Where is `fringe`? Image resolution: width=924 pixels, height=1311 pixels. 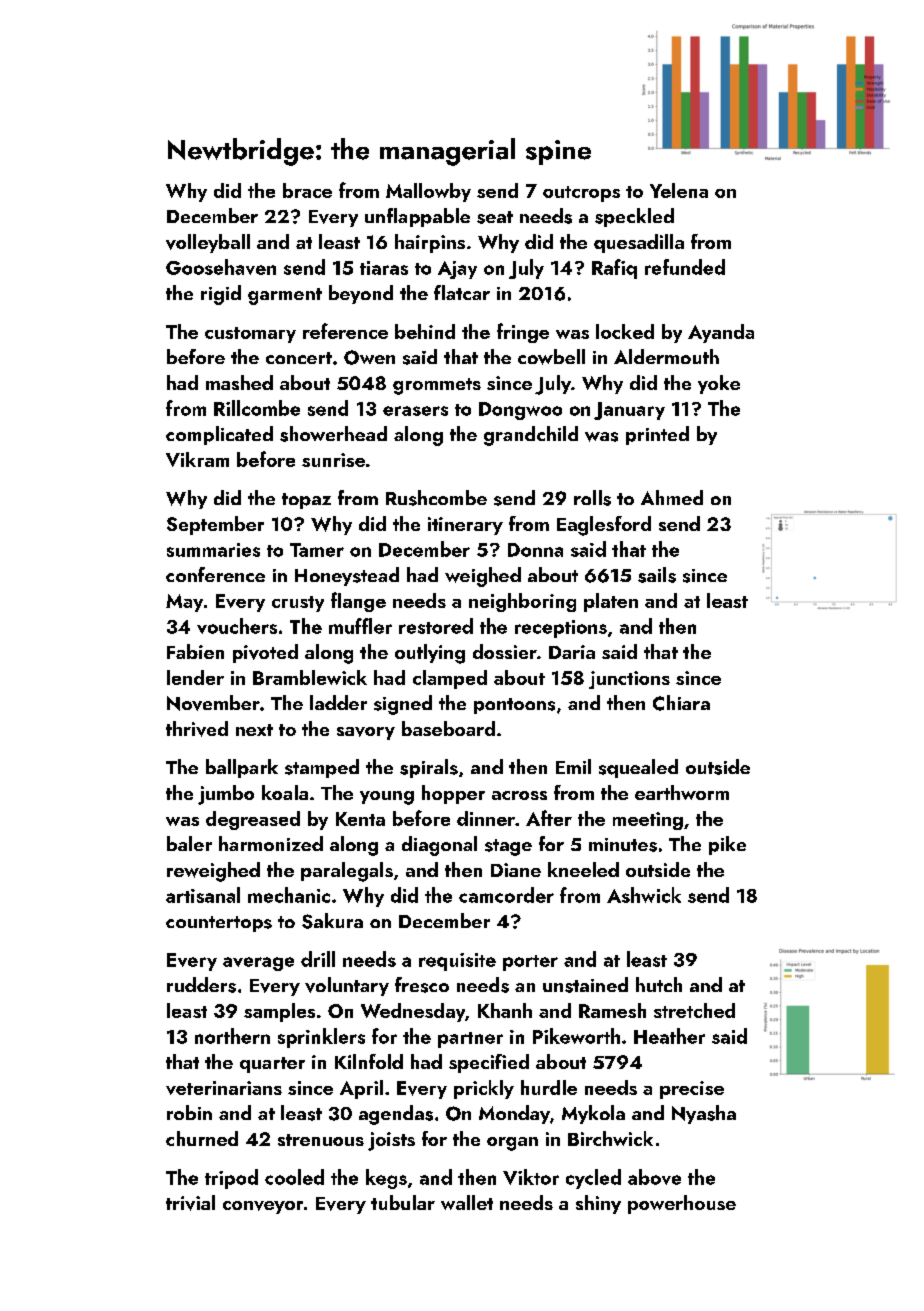 fringe is located at coordinates (523, 333).
